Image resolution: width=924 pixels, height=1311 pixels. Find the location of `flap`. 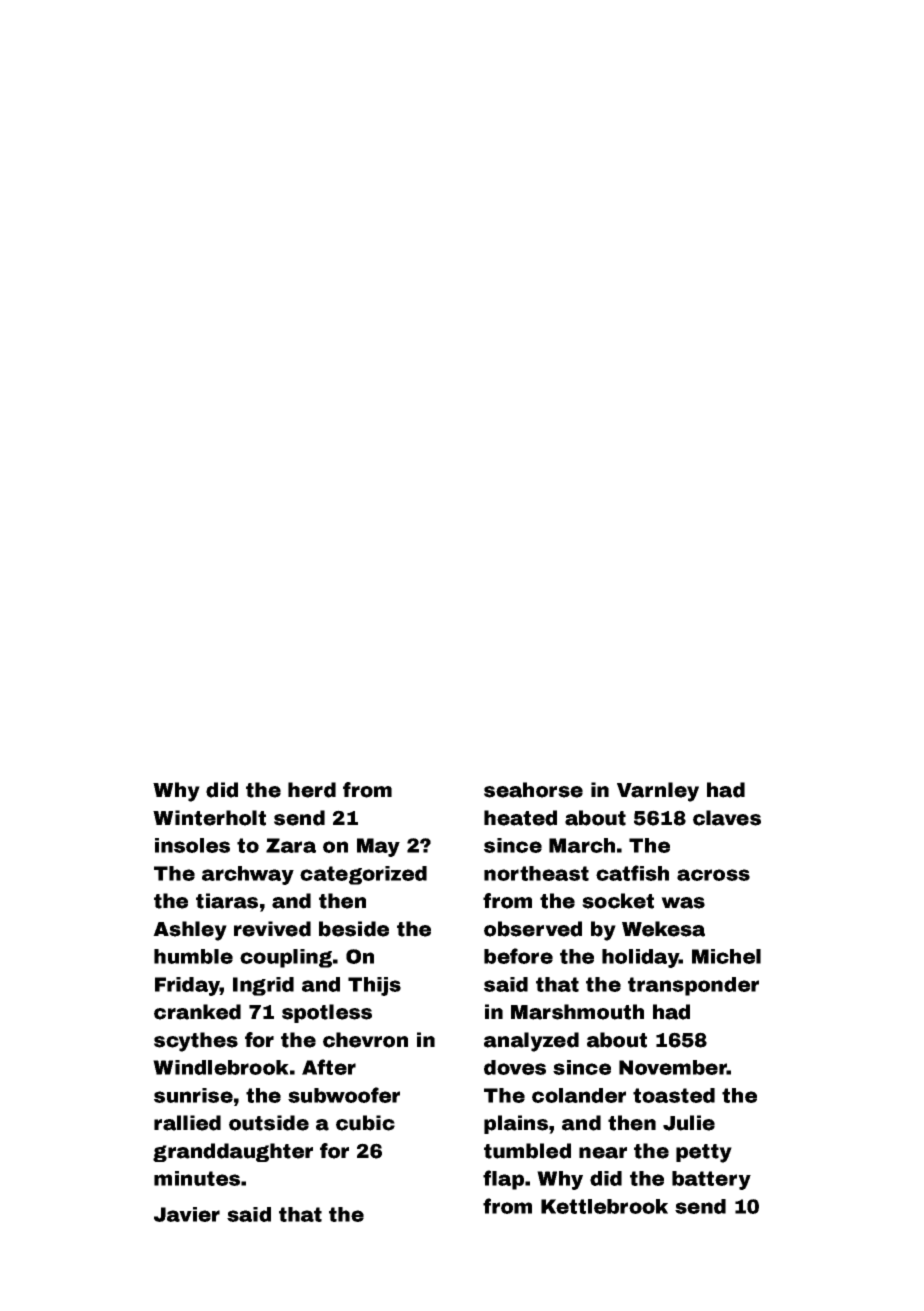

flap is located at coordinates (503, 1180).
